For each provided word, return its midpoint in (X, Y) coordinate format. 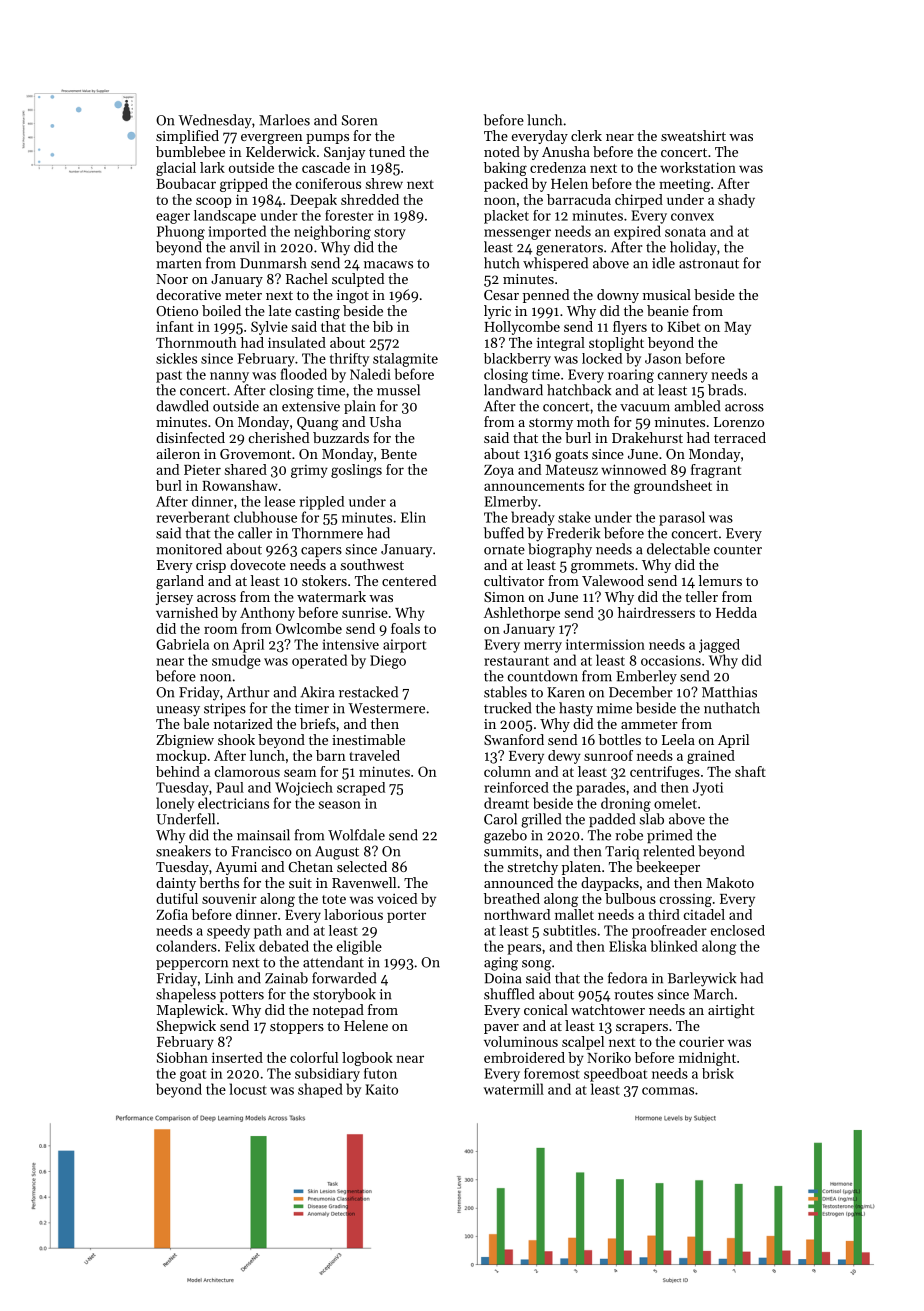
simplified (187, 137)
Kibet (683, 326)
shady (736, 201)
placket (506, 217)
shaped (320, 1090)
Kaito (382, 1089)
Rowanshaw (240, 485)
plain (360, 407)
